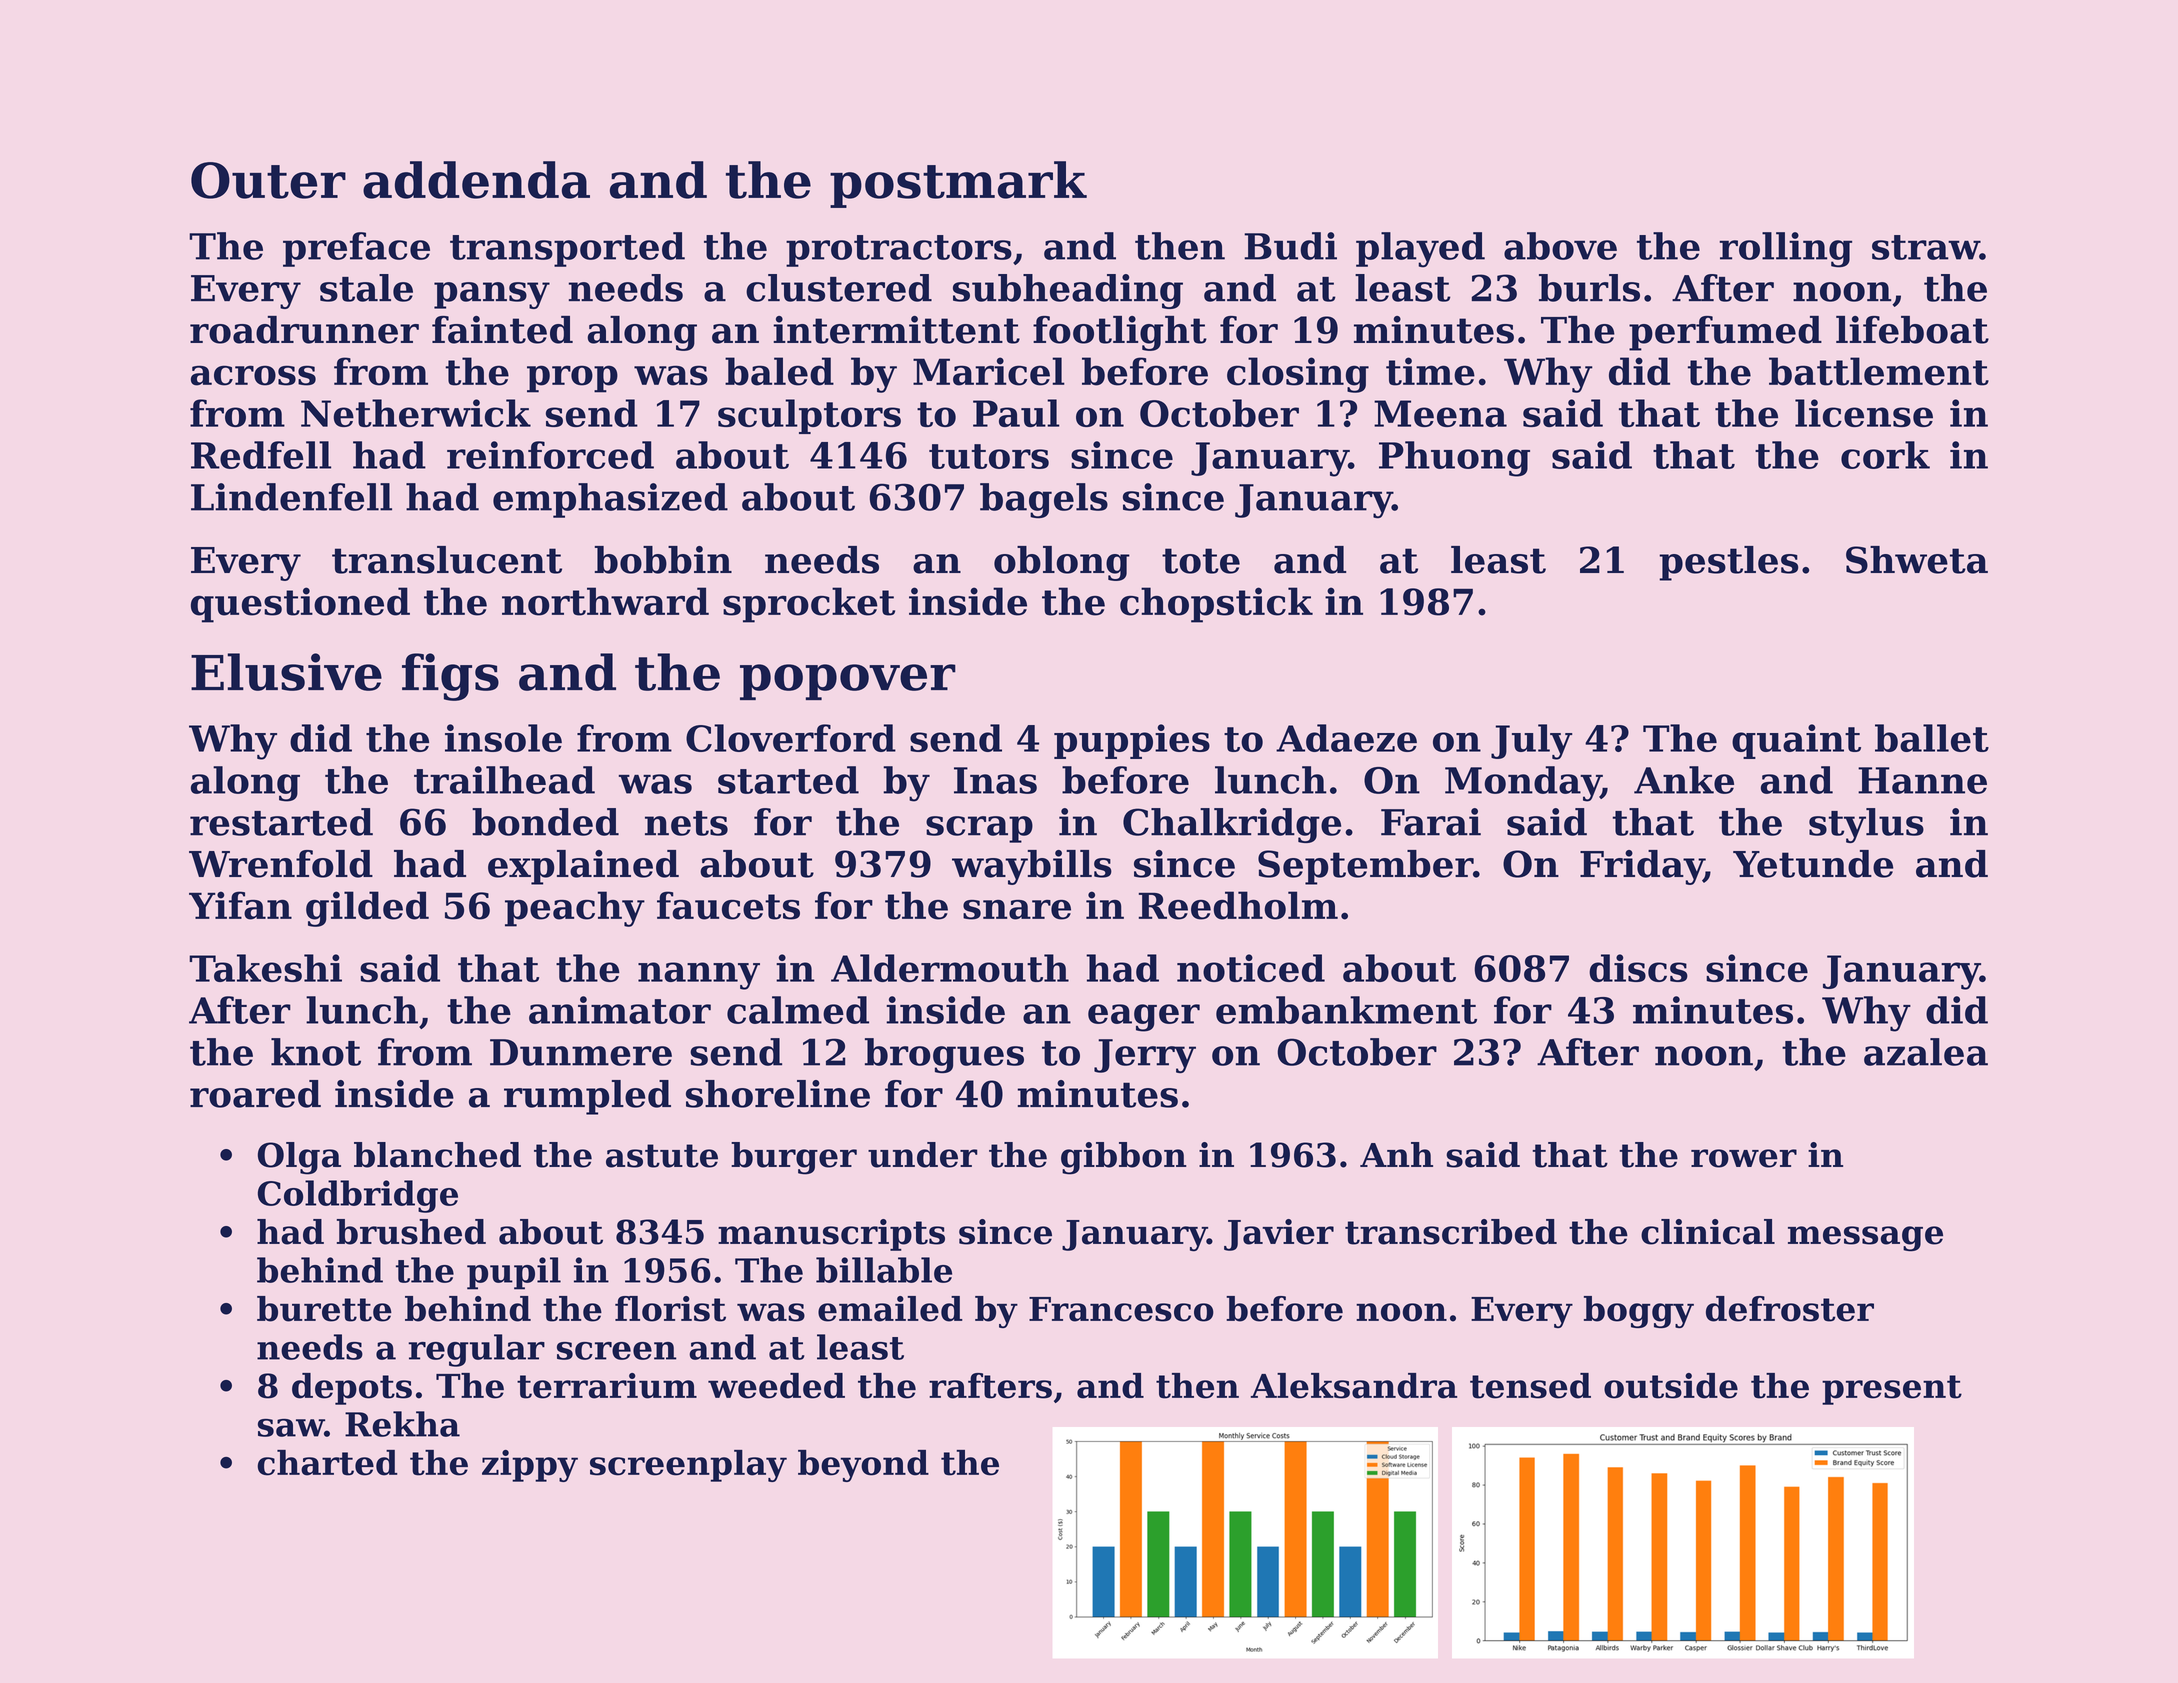 Image resolution: width=2178 pixels, height=1683 pixels. I want to click on straw, so click(1926, 247).
